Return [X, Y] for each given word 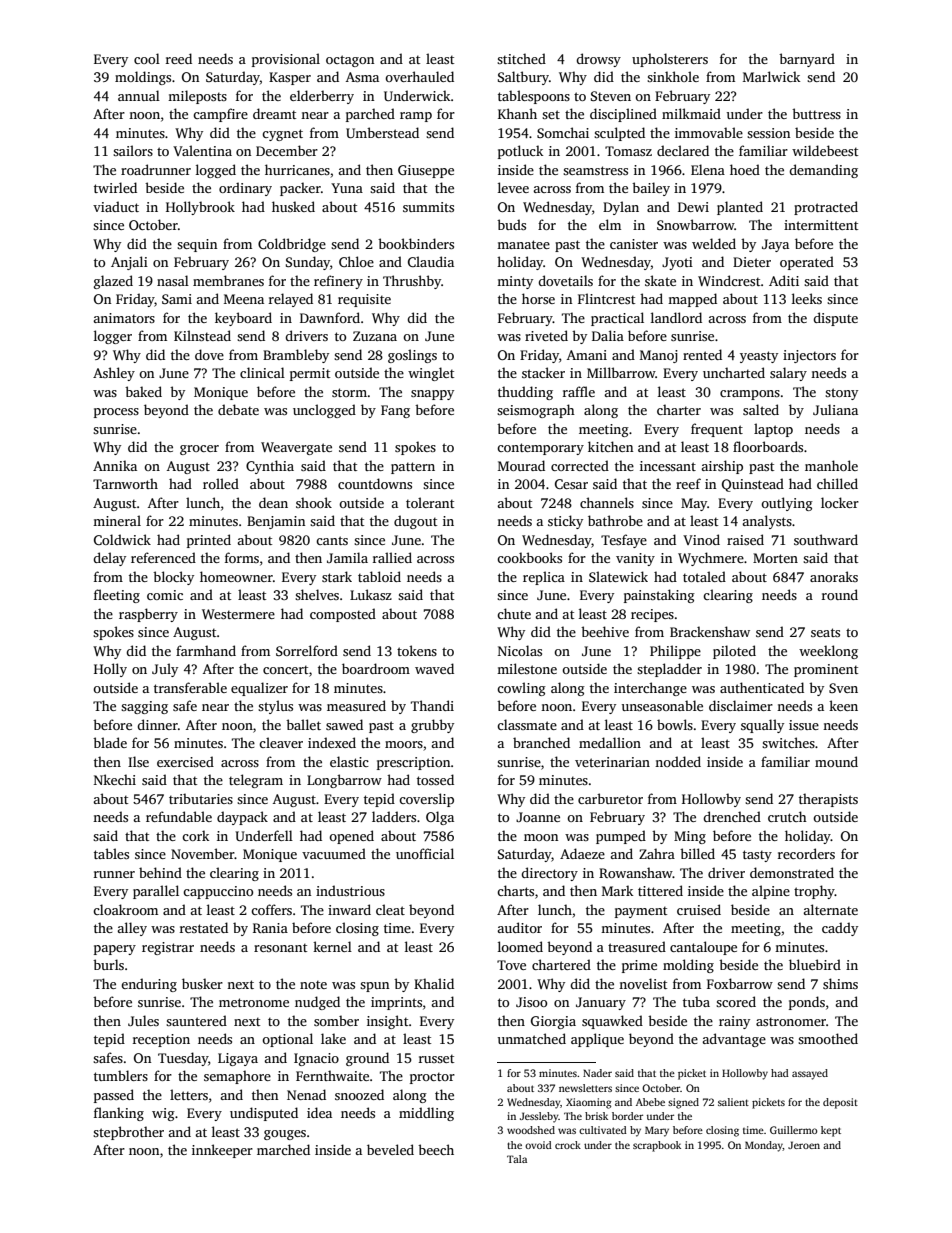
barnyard [807, 60]
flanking [119, 1114]
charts [515, 890]
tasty [757, 856]
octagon [350, 61]
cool [147, 58]
